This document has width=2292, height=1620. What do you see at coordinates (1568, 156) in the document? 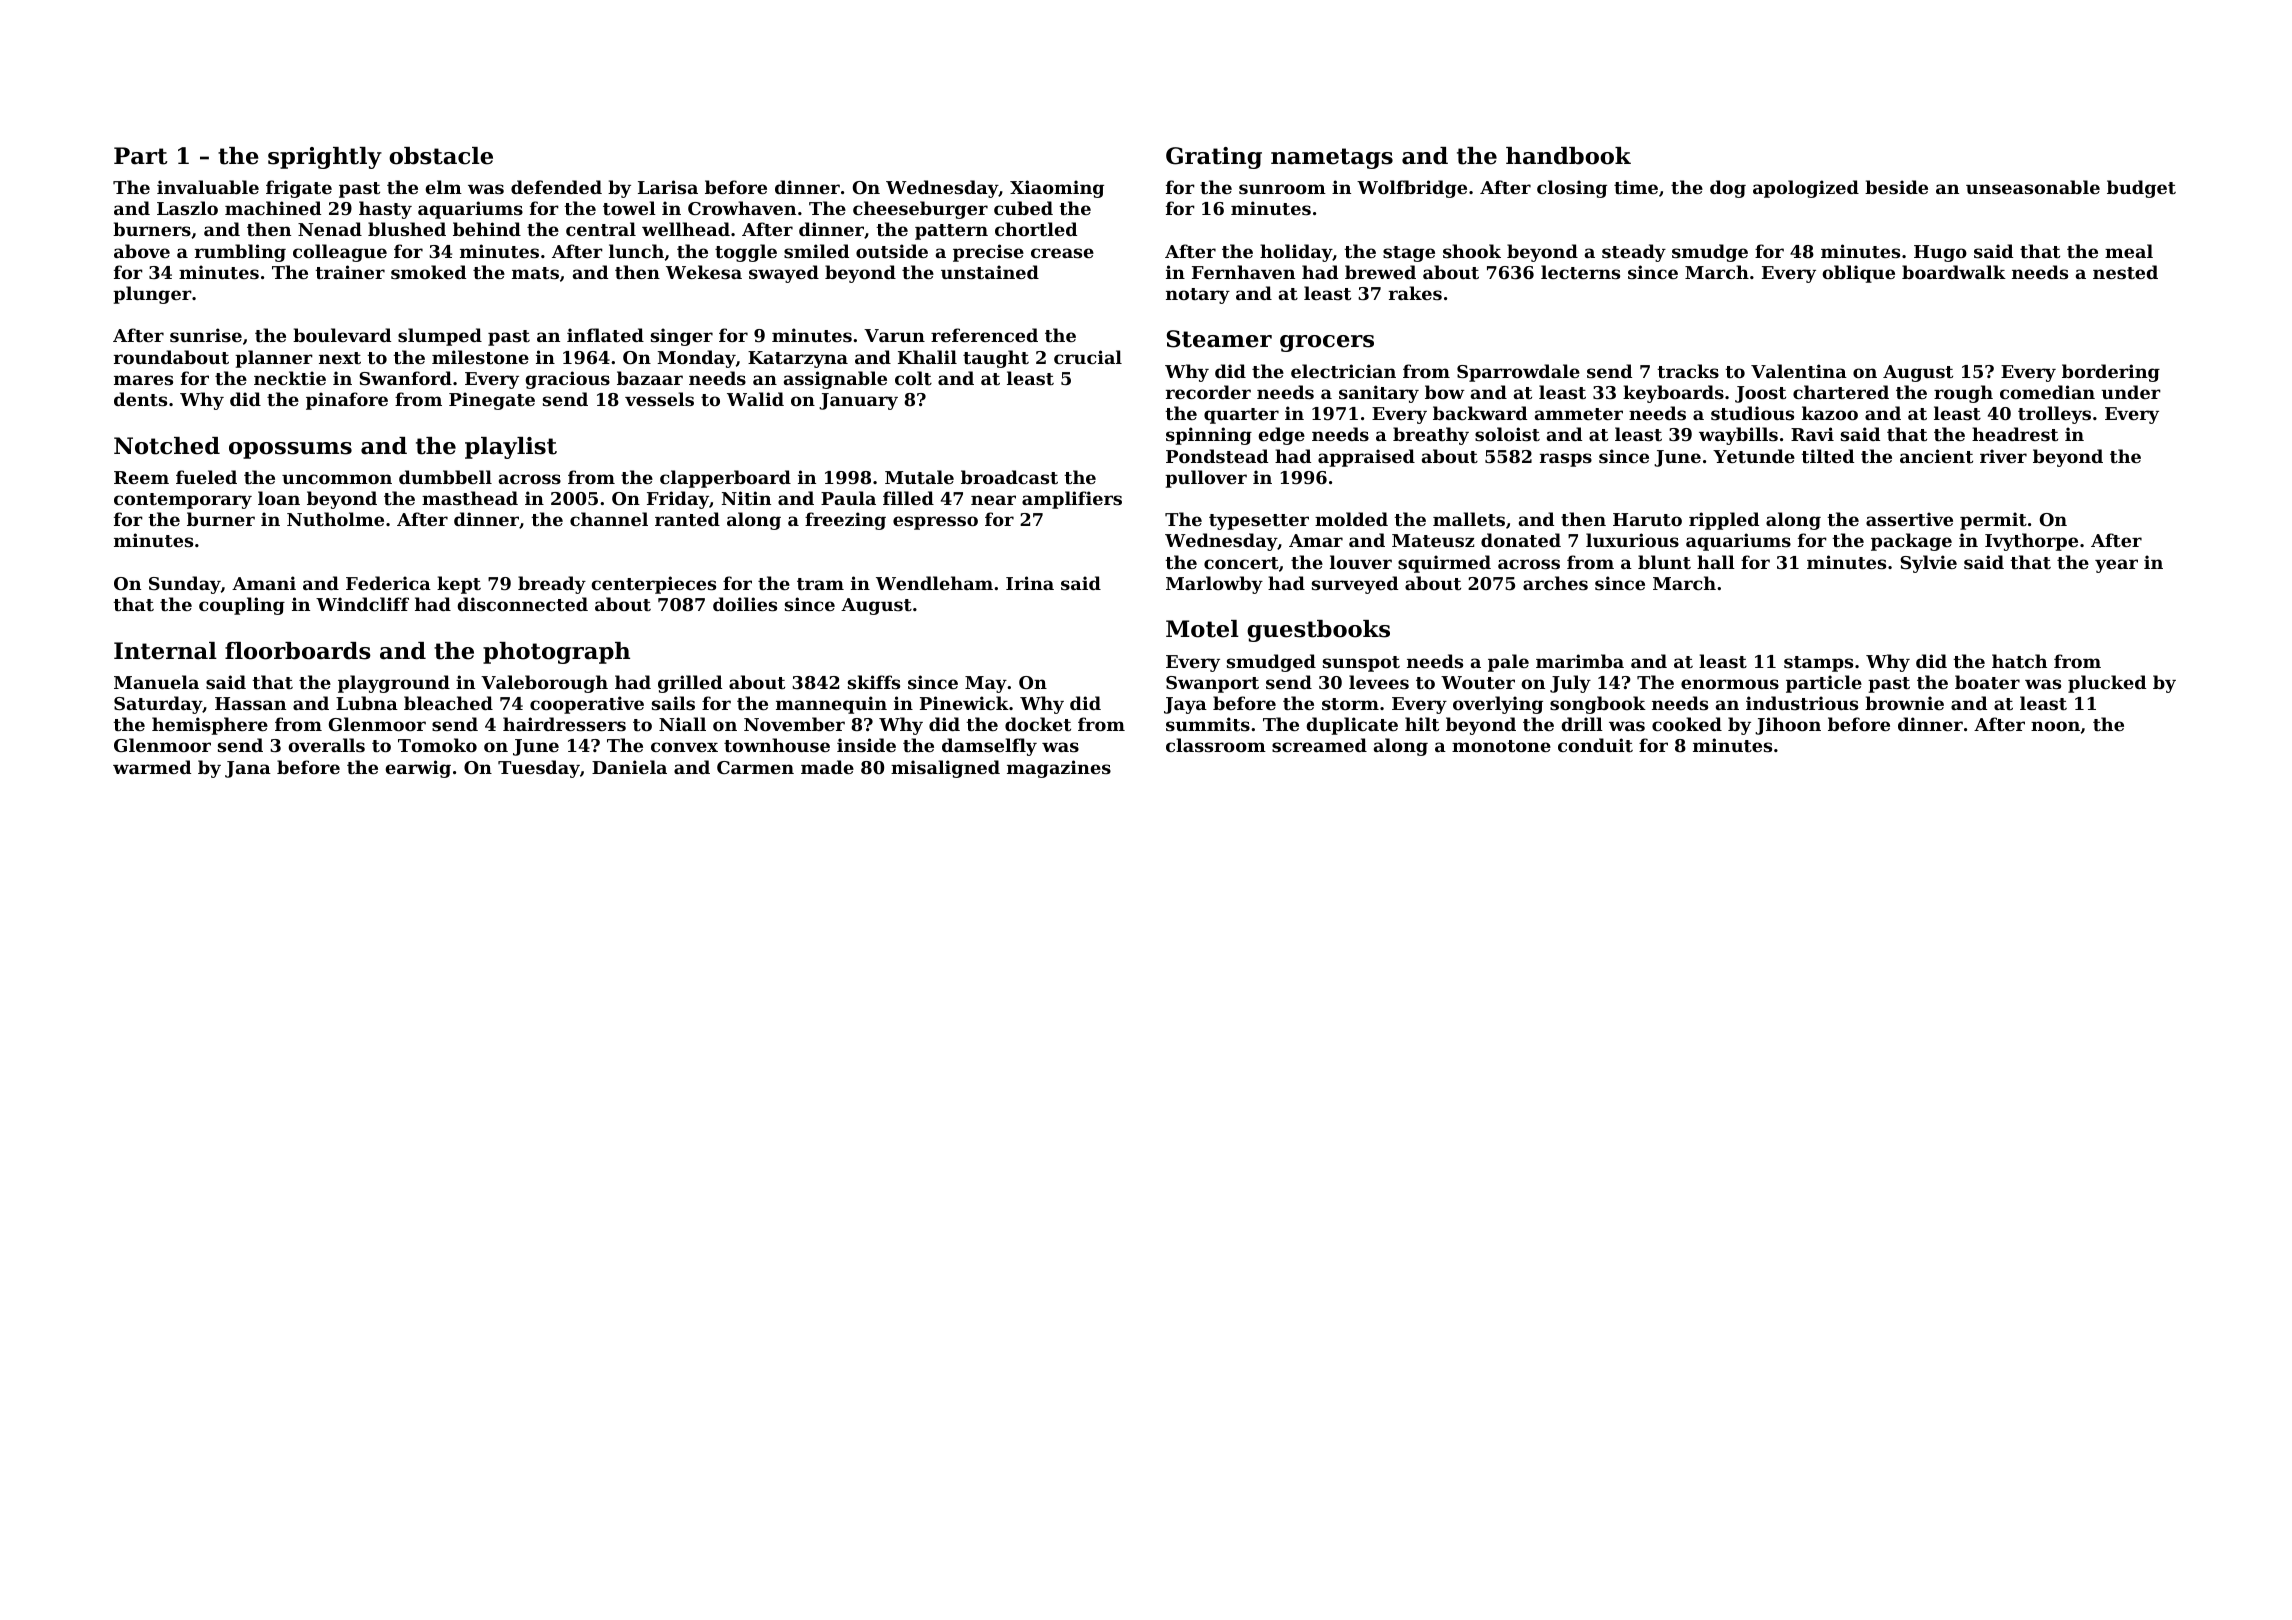
I see `handbook` at bounding box center [1568, 156].
